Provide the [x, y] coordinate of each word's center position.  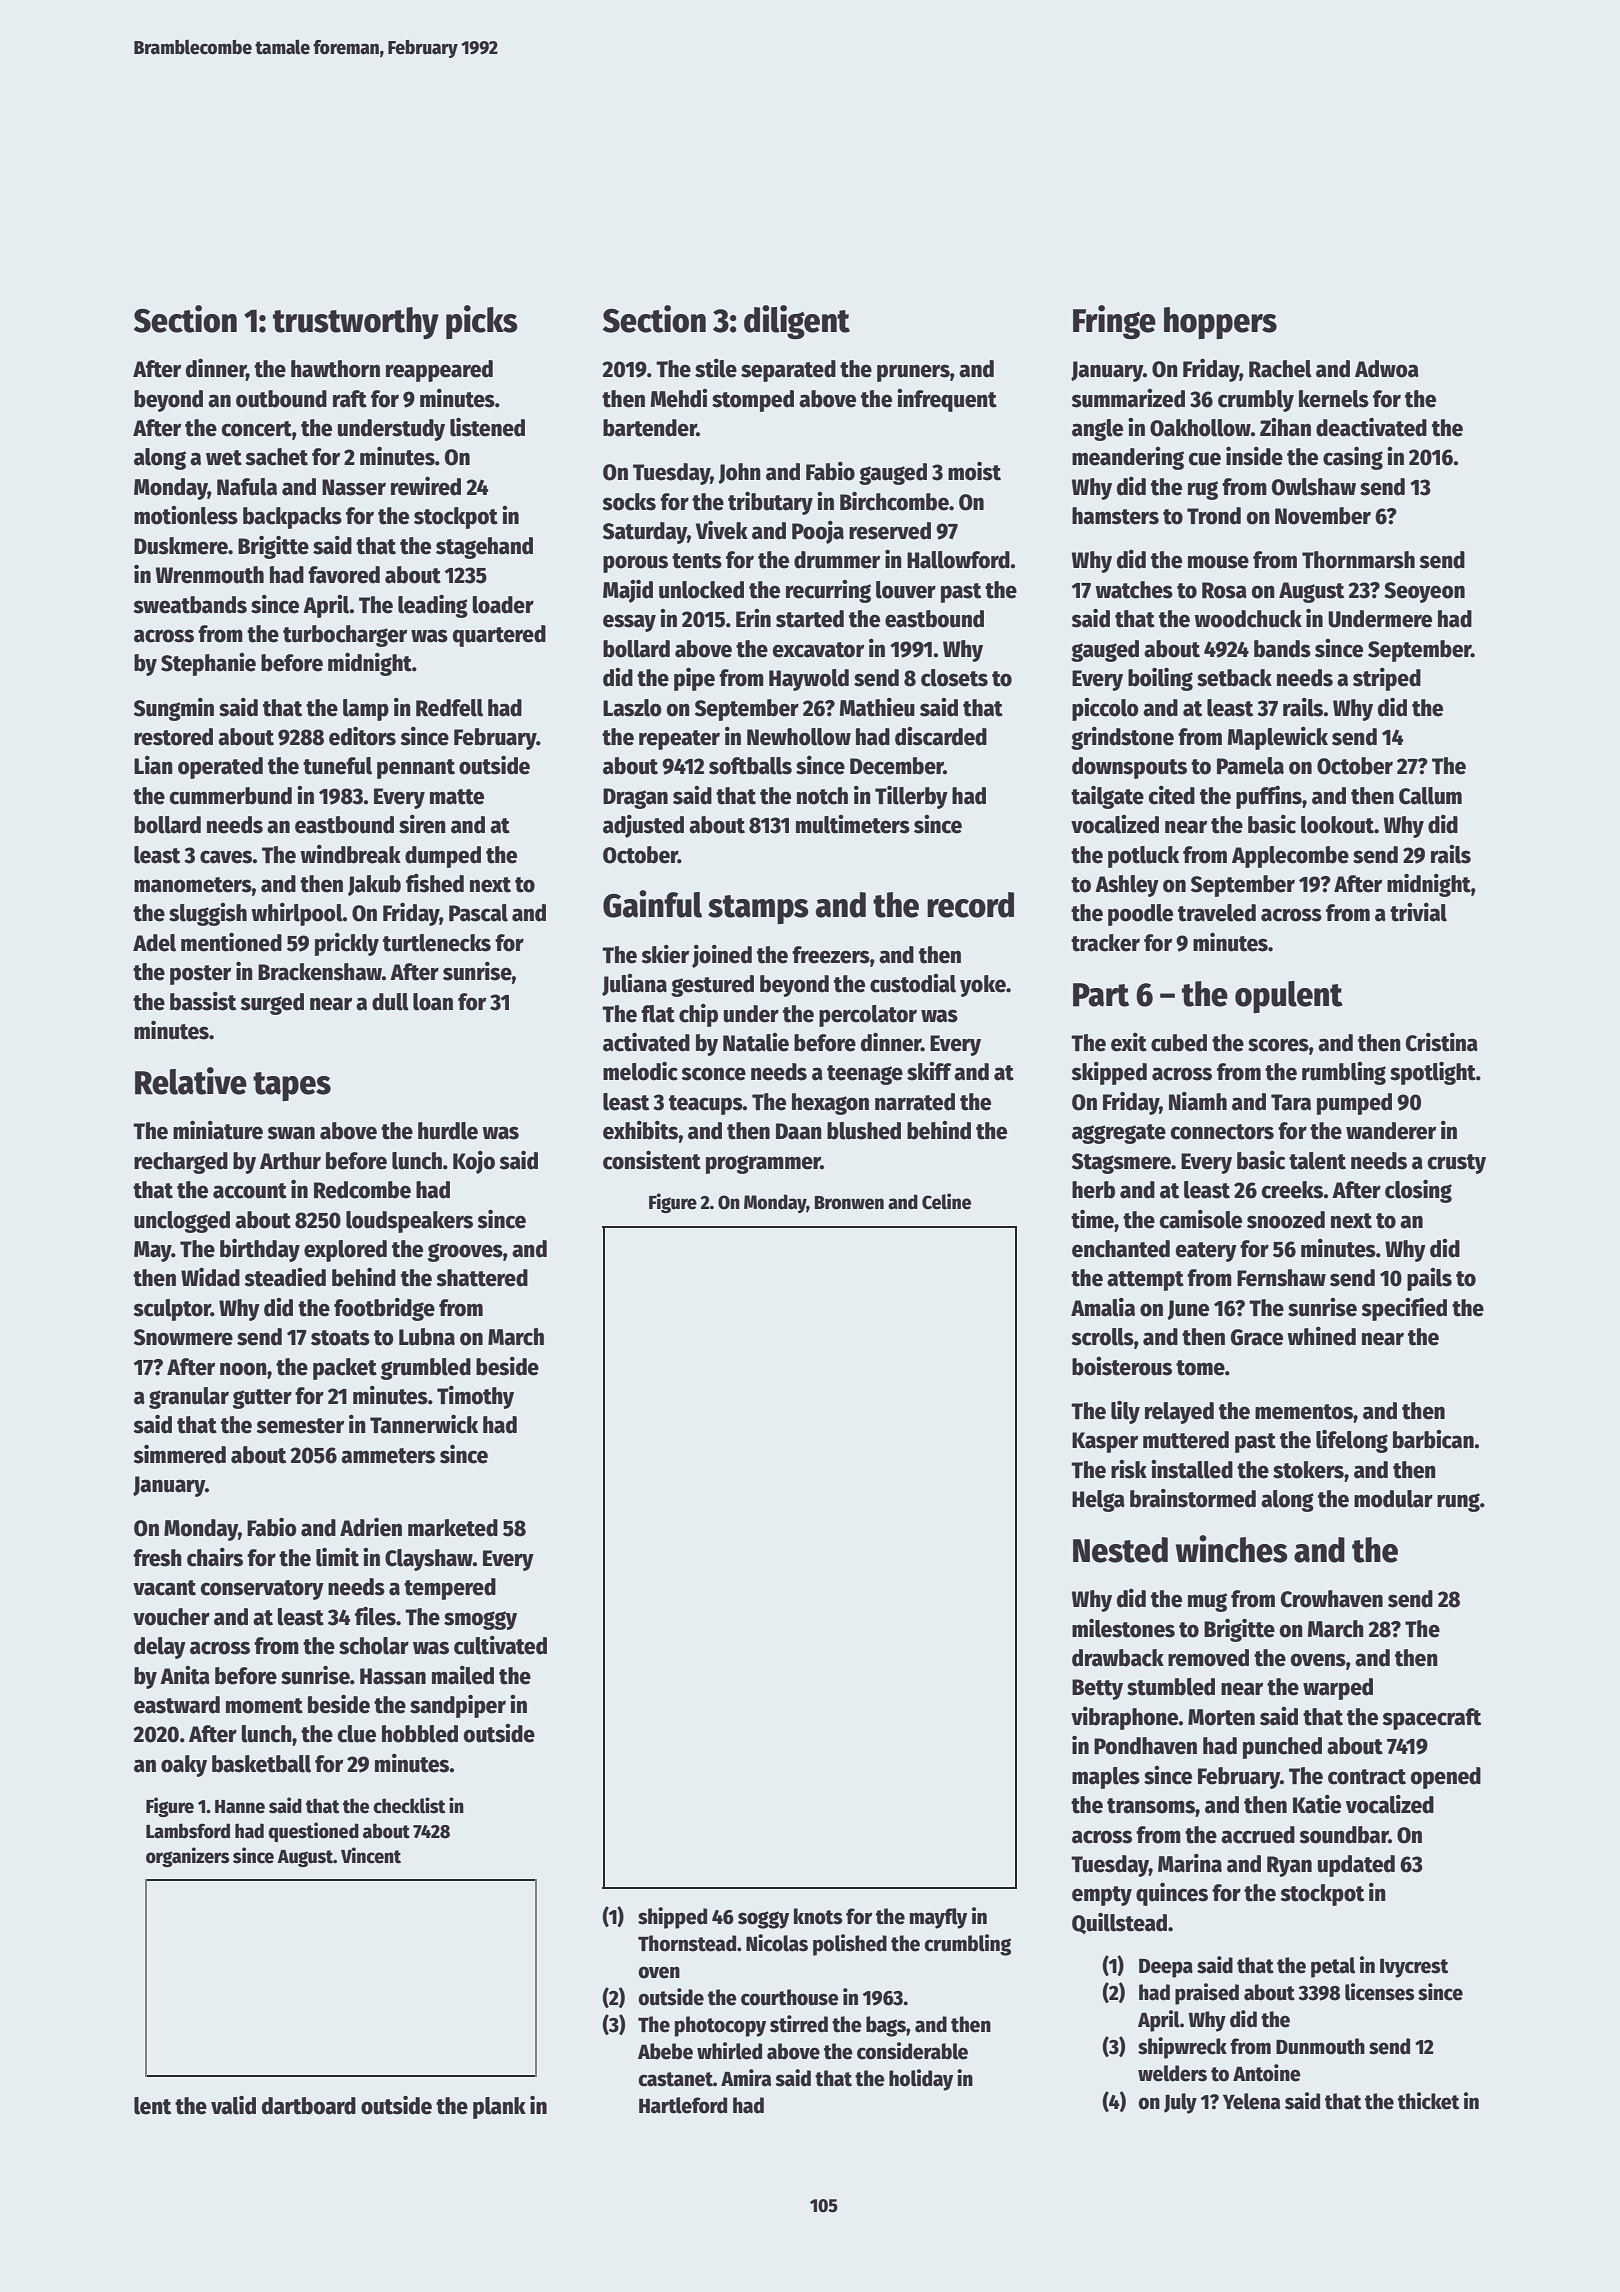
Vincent [371, 1855]
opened [1445, 1778]
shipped [672, 1918]
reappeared [439, 371]
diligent [797, 322]
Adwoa [1387, 369]
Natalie [756, 1042]
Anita [185, 1675]
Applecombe [1290, 857]
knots [818, 1916]
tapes [292, 1086]
